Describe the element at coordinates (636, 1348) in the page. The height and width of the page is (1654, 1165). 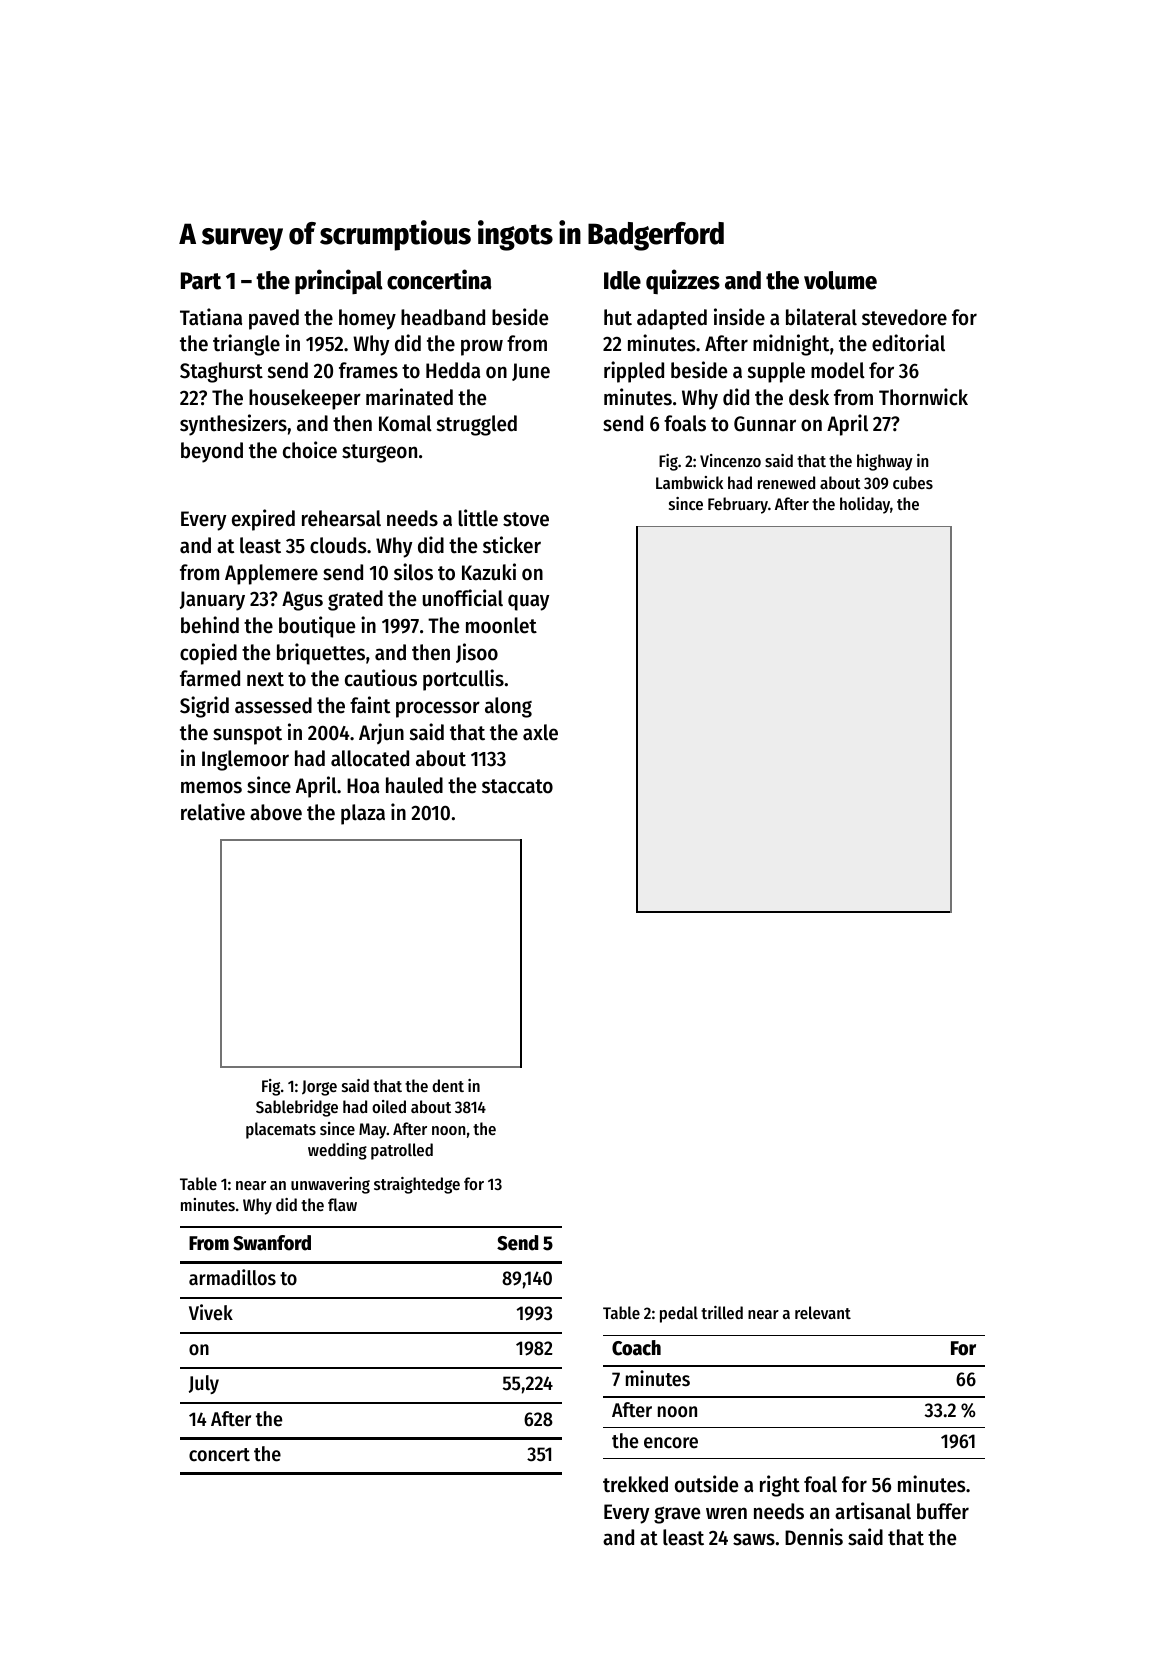
I see `Coach` at that location.
